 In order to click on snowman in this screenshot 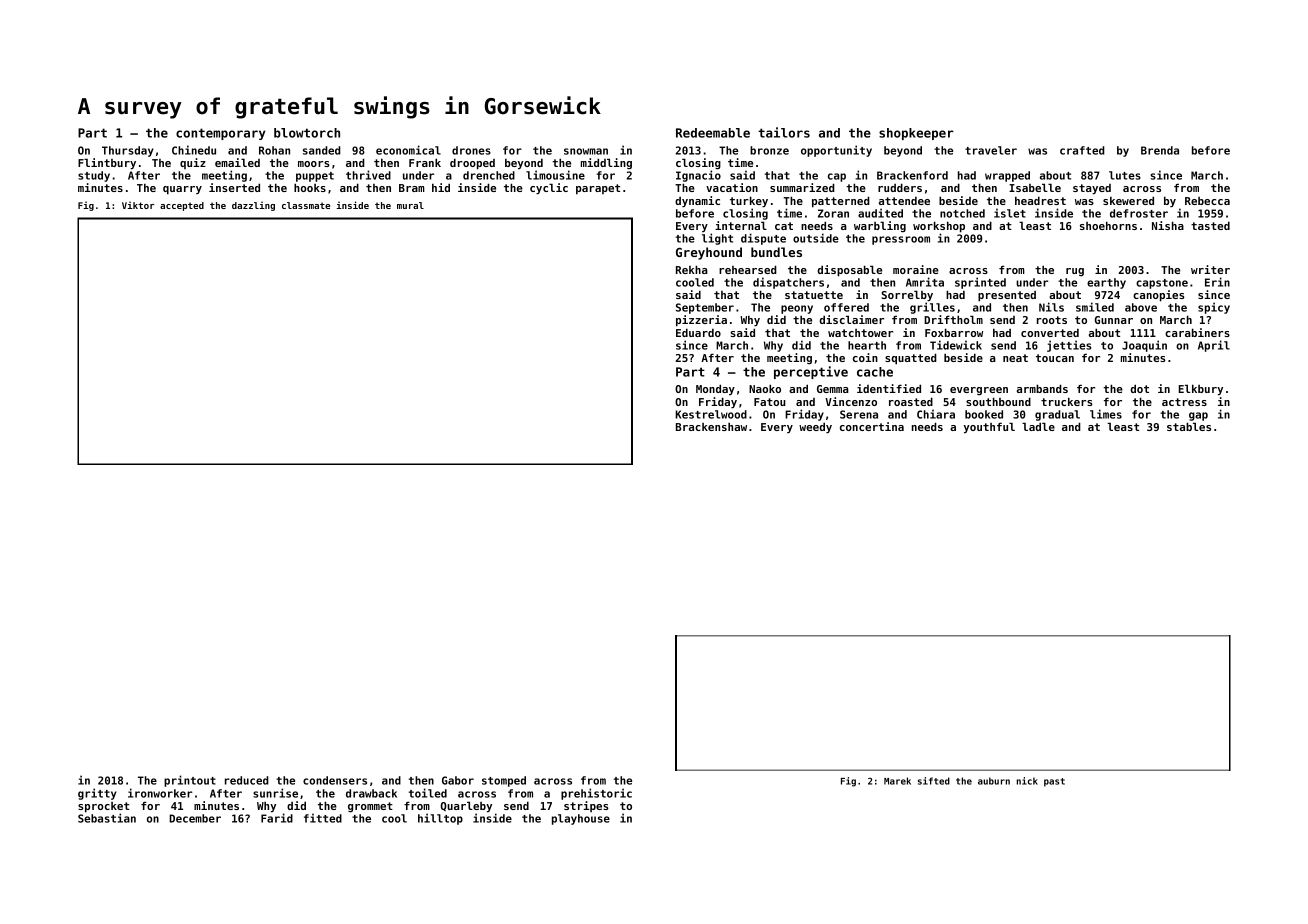, I will do `click(586, 151)`.
